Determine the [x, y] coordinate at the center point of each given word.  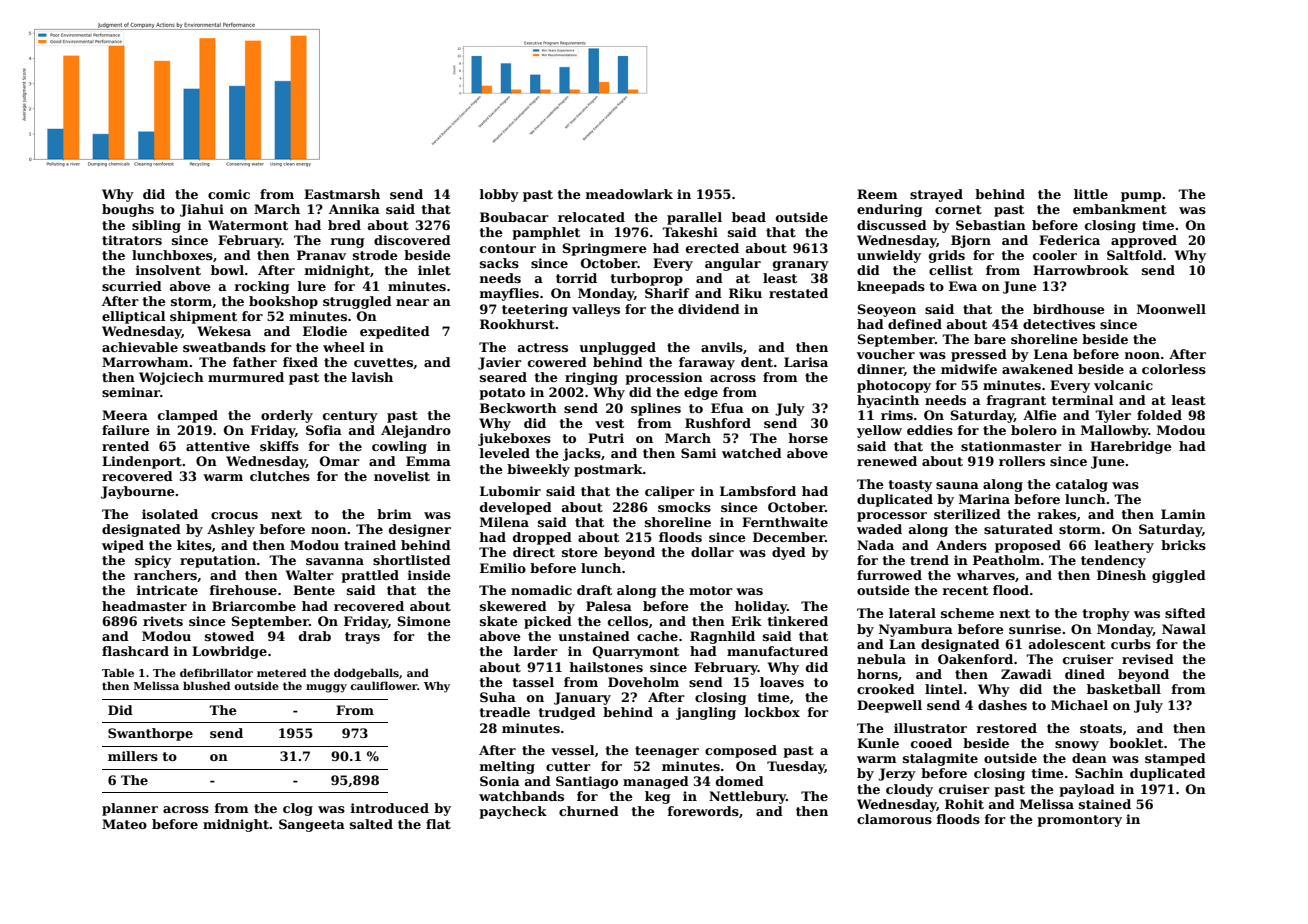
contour [508, 248]
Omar [340, 461]
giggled [1179, 576]
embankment [1120, 209]
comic [229, 194]
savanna [335, 561]
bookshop [283, 302]
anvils [722, 347]
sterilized [967, 514]
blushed [206, 685]
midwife [969, 369]
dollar [712, 552]
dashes [1002, 705]
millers [133, 756]
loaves [782, 682]
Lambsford [758, 491]
